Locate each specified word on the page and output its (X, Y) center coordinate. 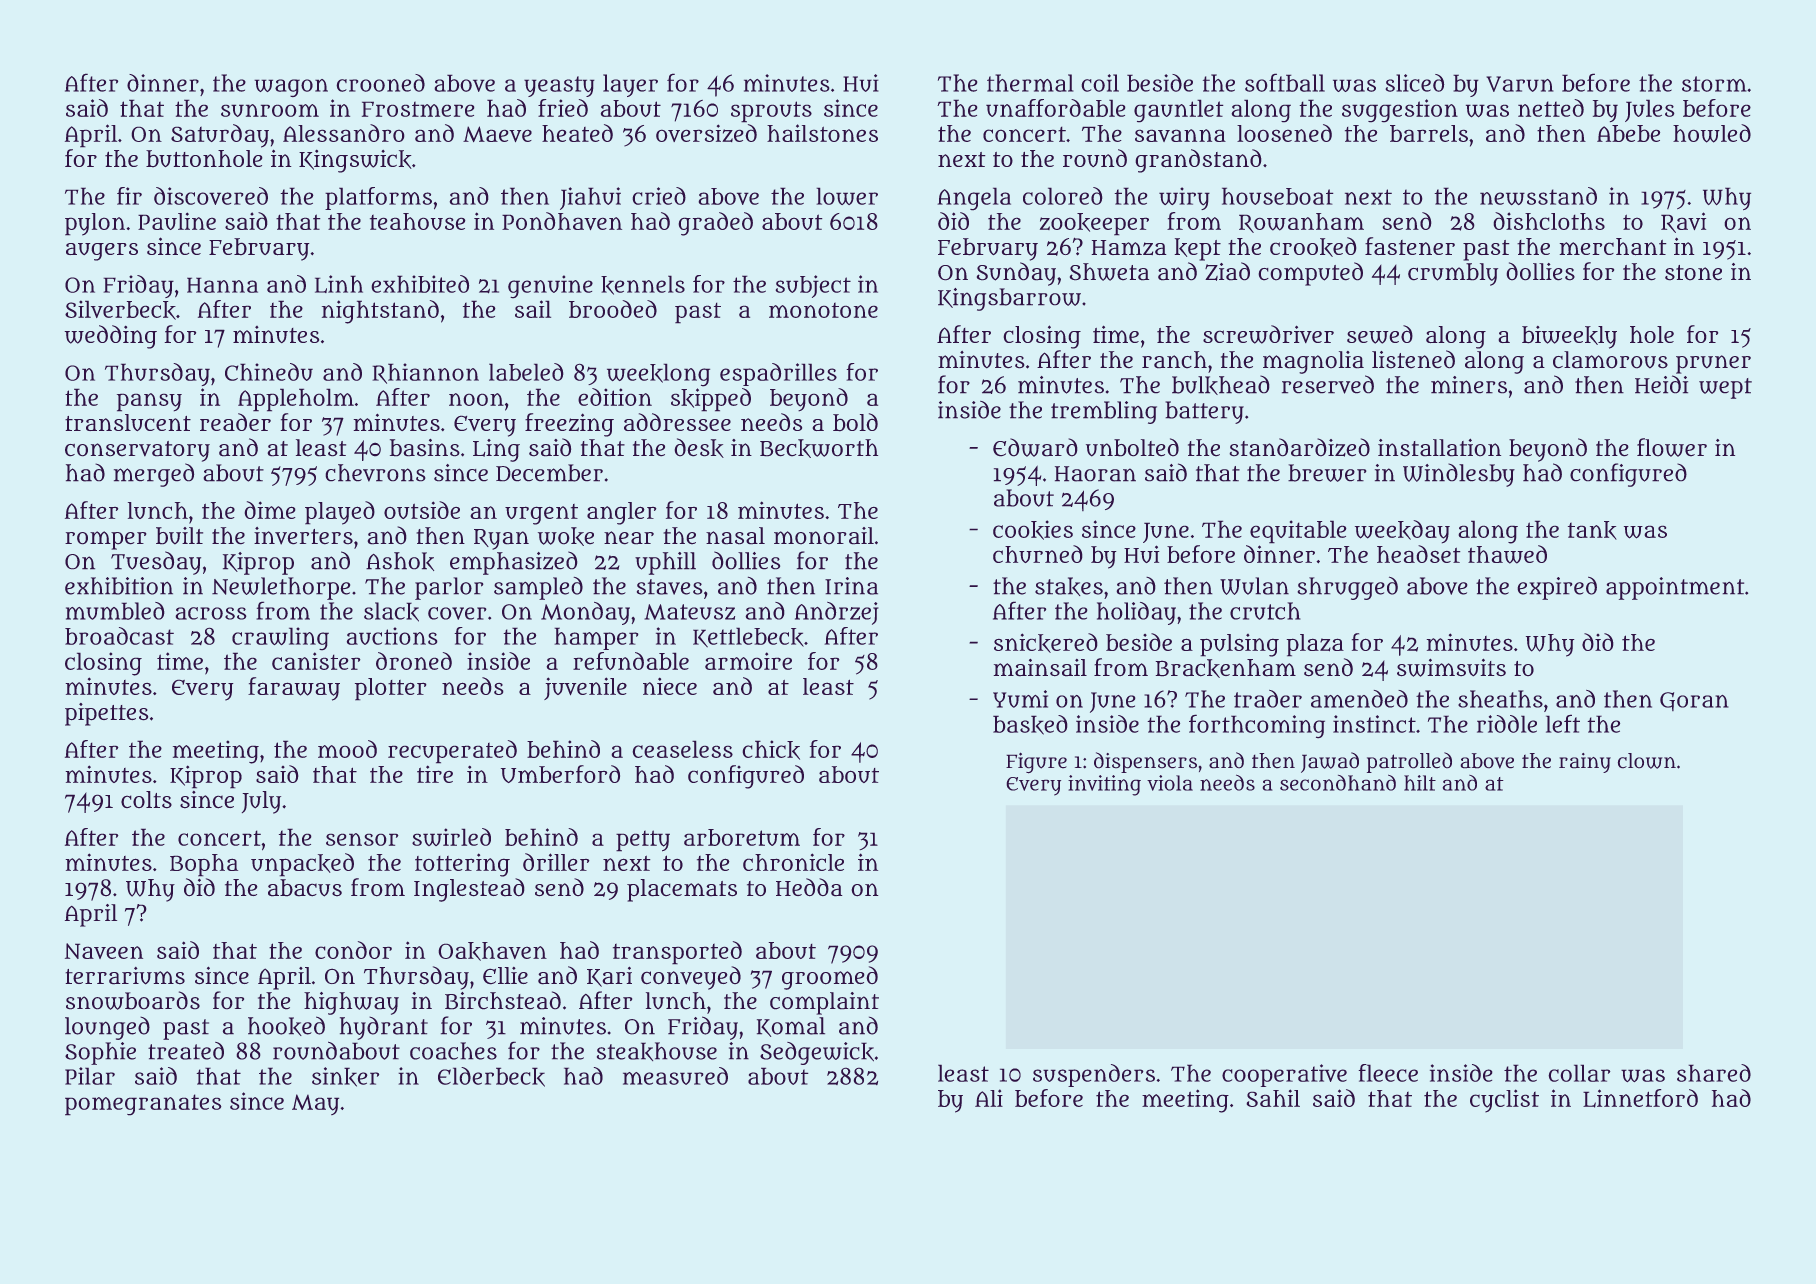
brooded (613, 309)
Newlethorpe (281, 588)
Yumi (1020, 699)
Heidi (1661, 384)
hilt (1420, 783)
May (315, 1104)
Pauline (177, 221)
